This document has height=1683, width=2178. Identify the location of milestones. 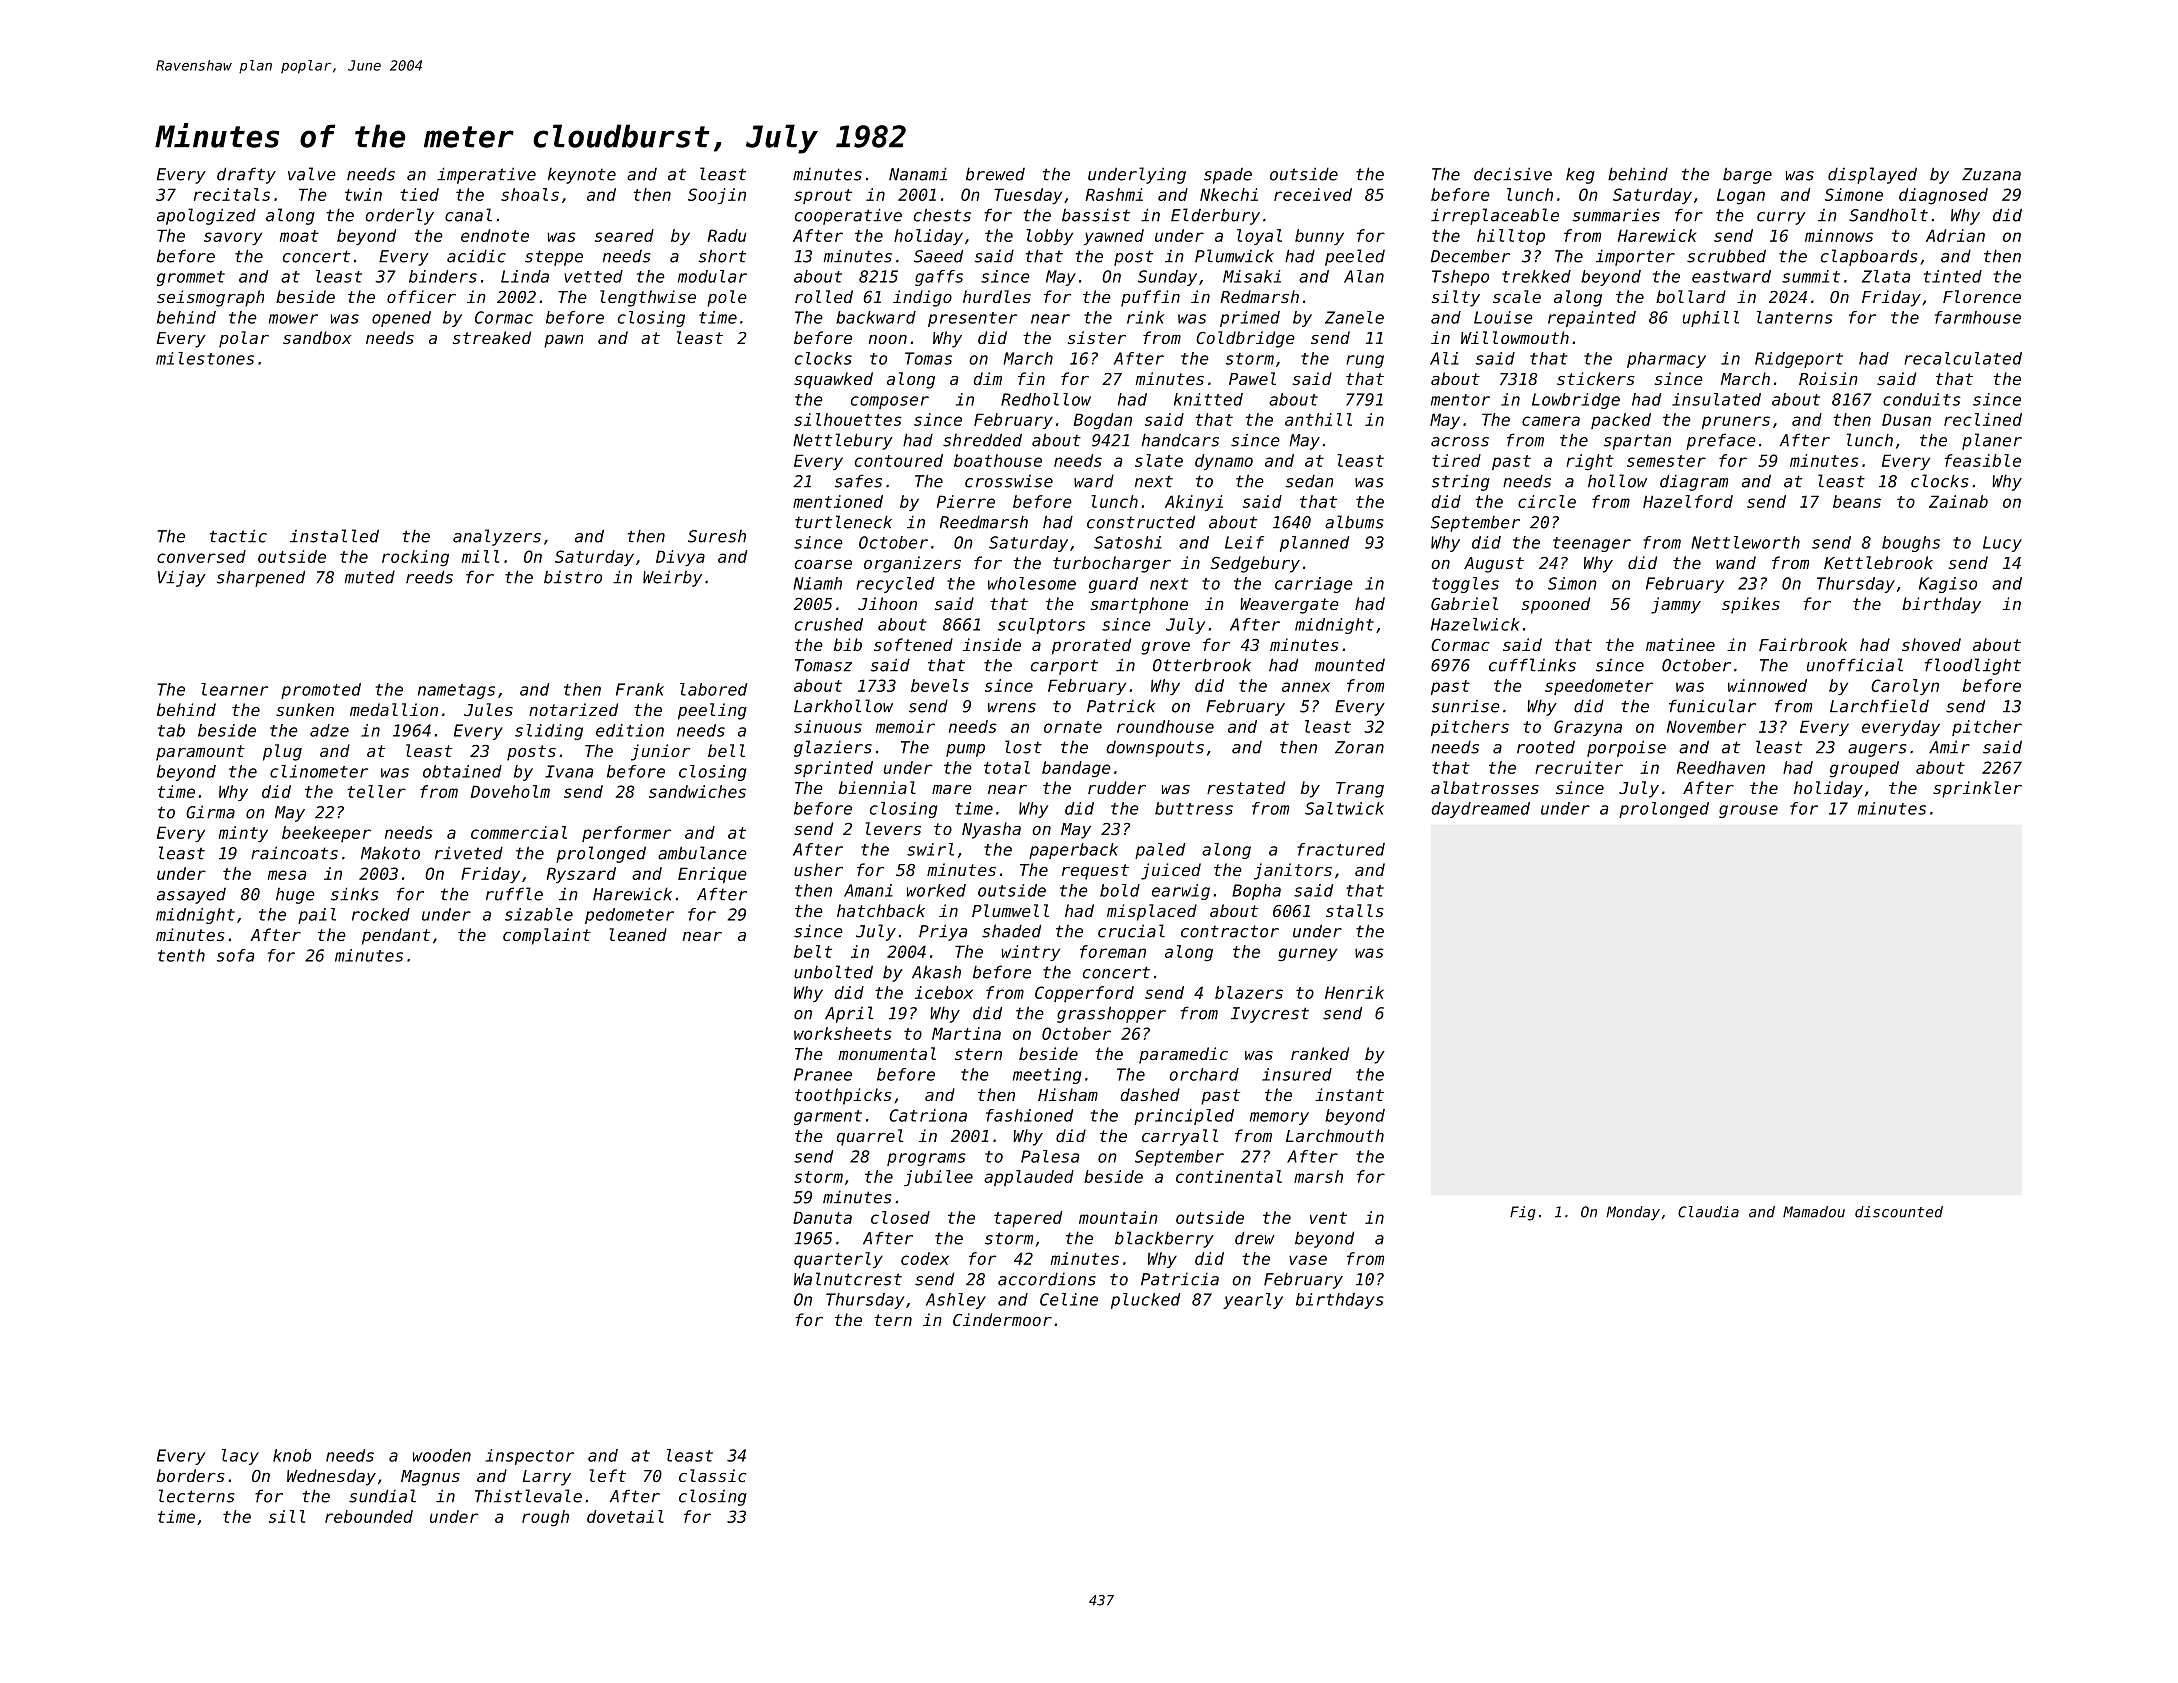
(205, 358).
